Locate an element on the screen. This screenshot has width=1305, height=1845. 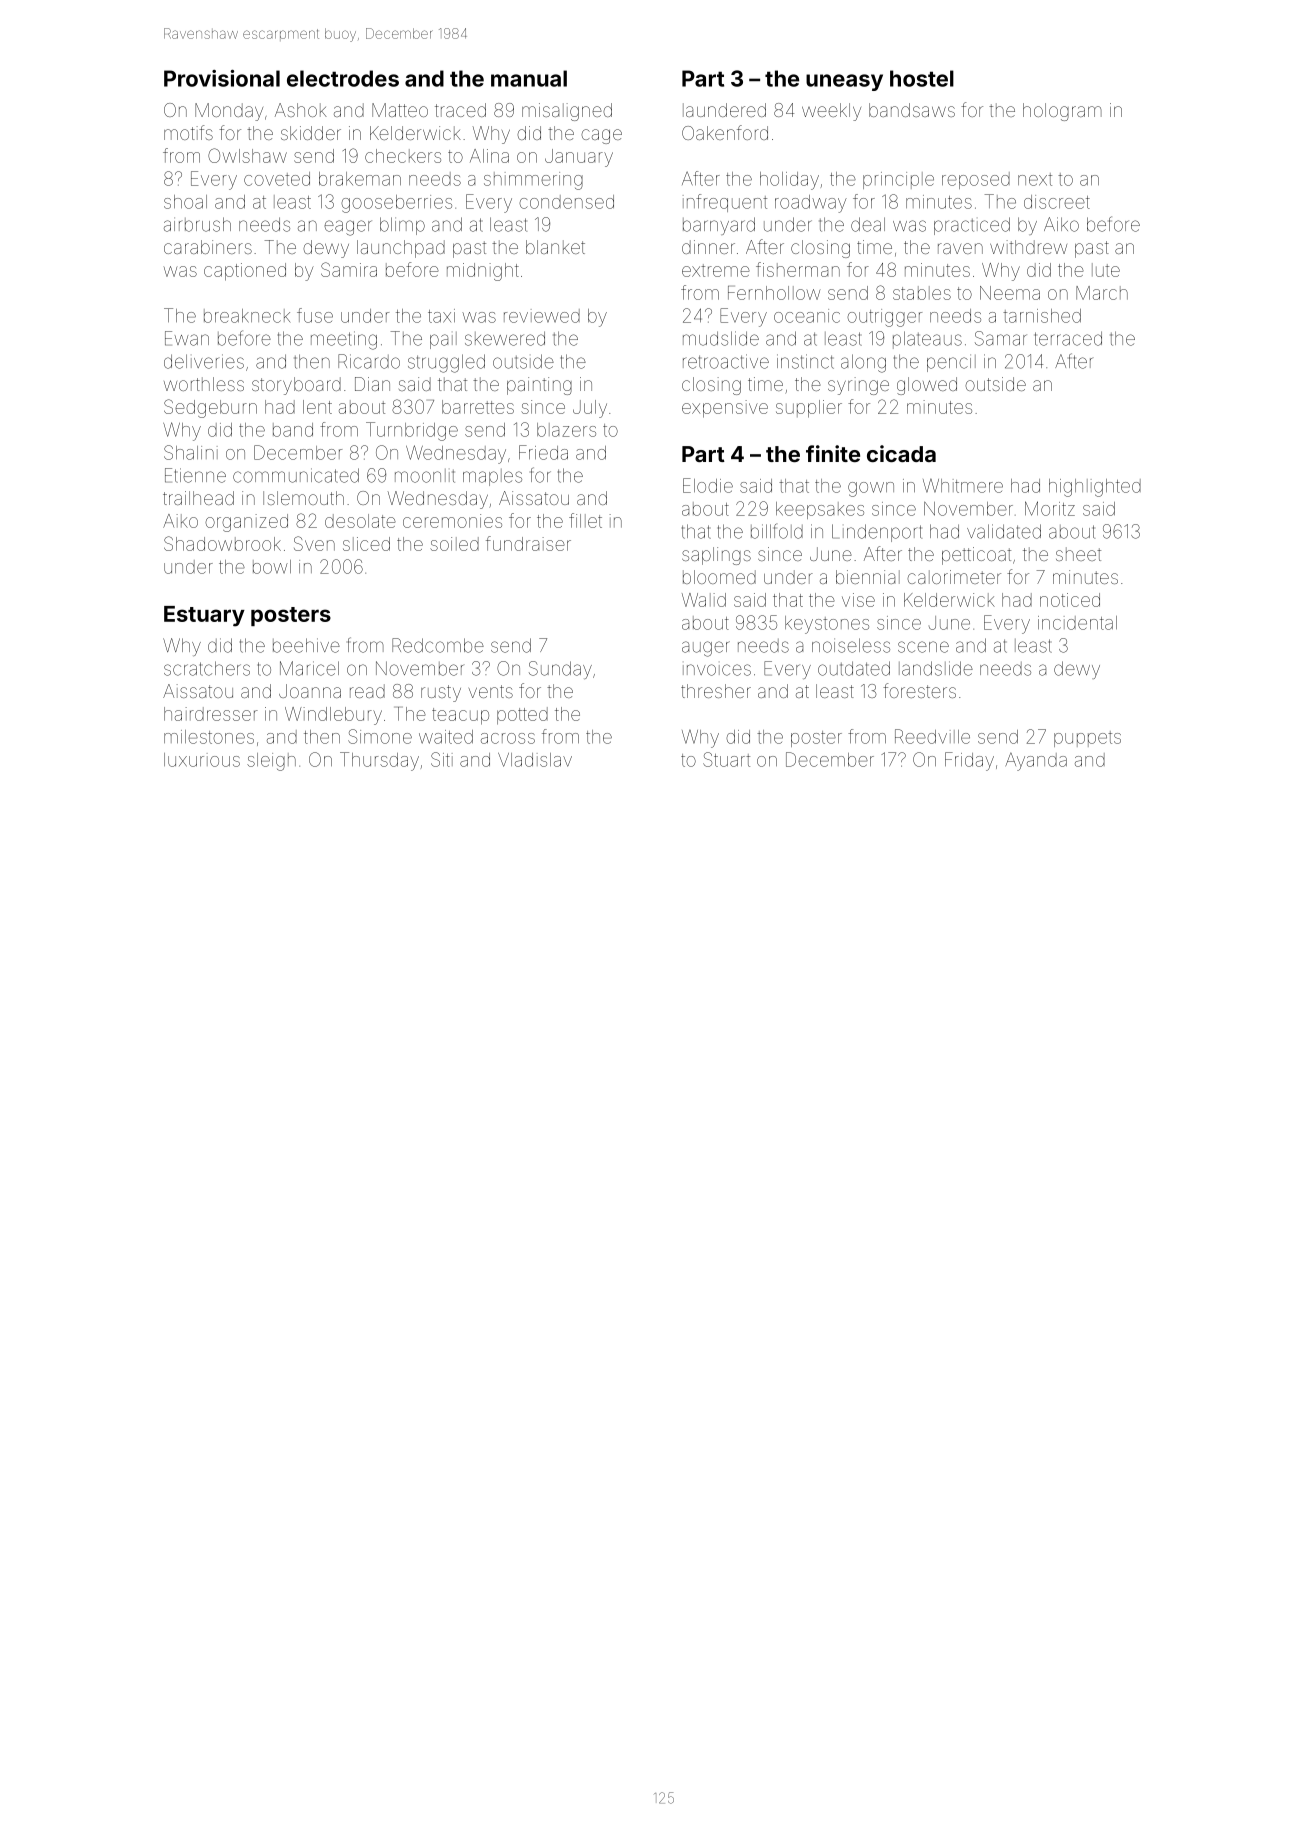
bloomed is located at coordinates (719, 577).
